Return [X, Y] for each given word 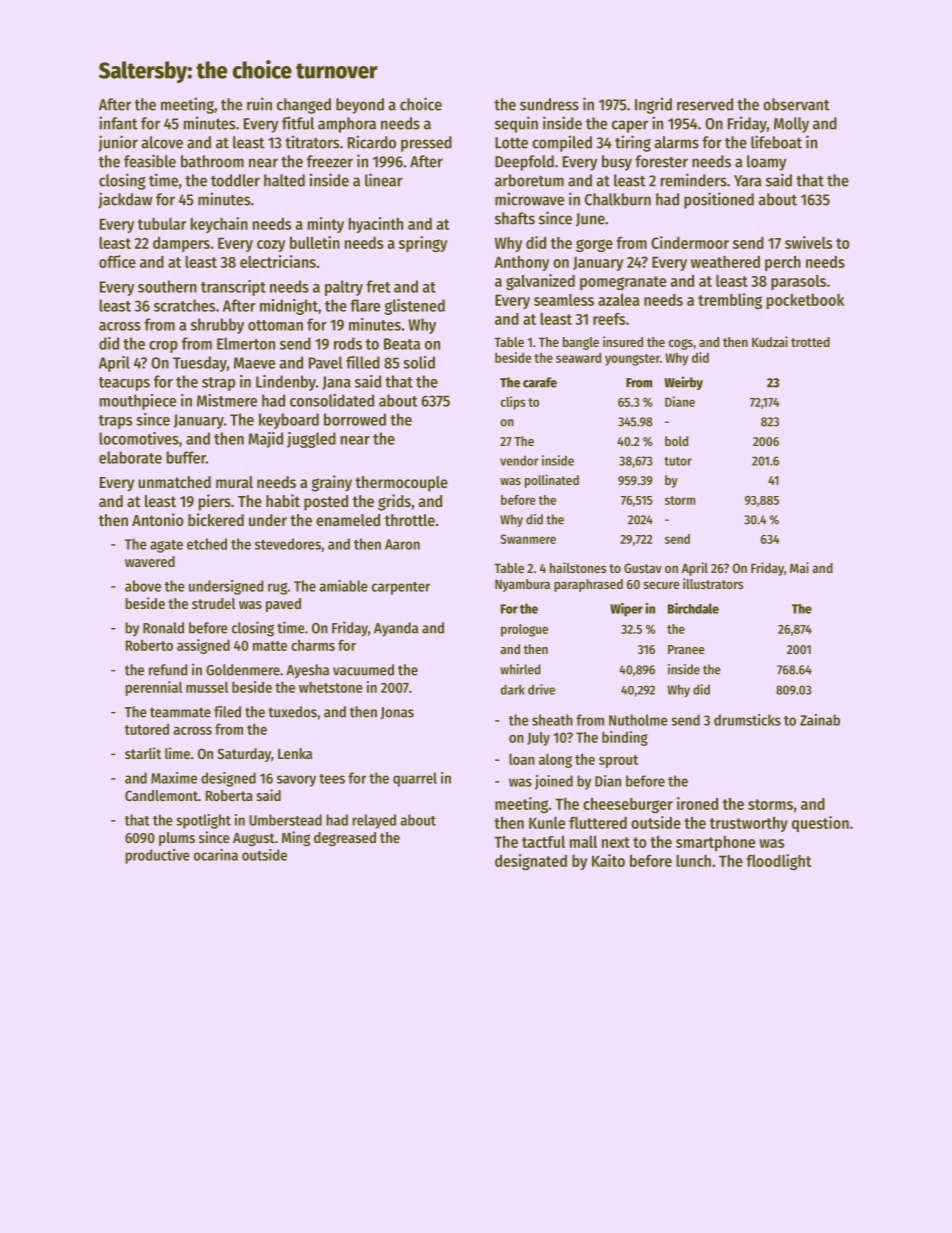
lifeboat [776, 142]
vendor [519, 461]
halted [284, 180]
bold [676, 441]
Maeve [254, 363]
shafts [515, 218]
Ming [296, 838]
